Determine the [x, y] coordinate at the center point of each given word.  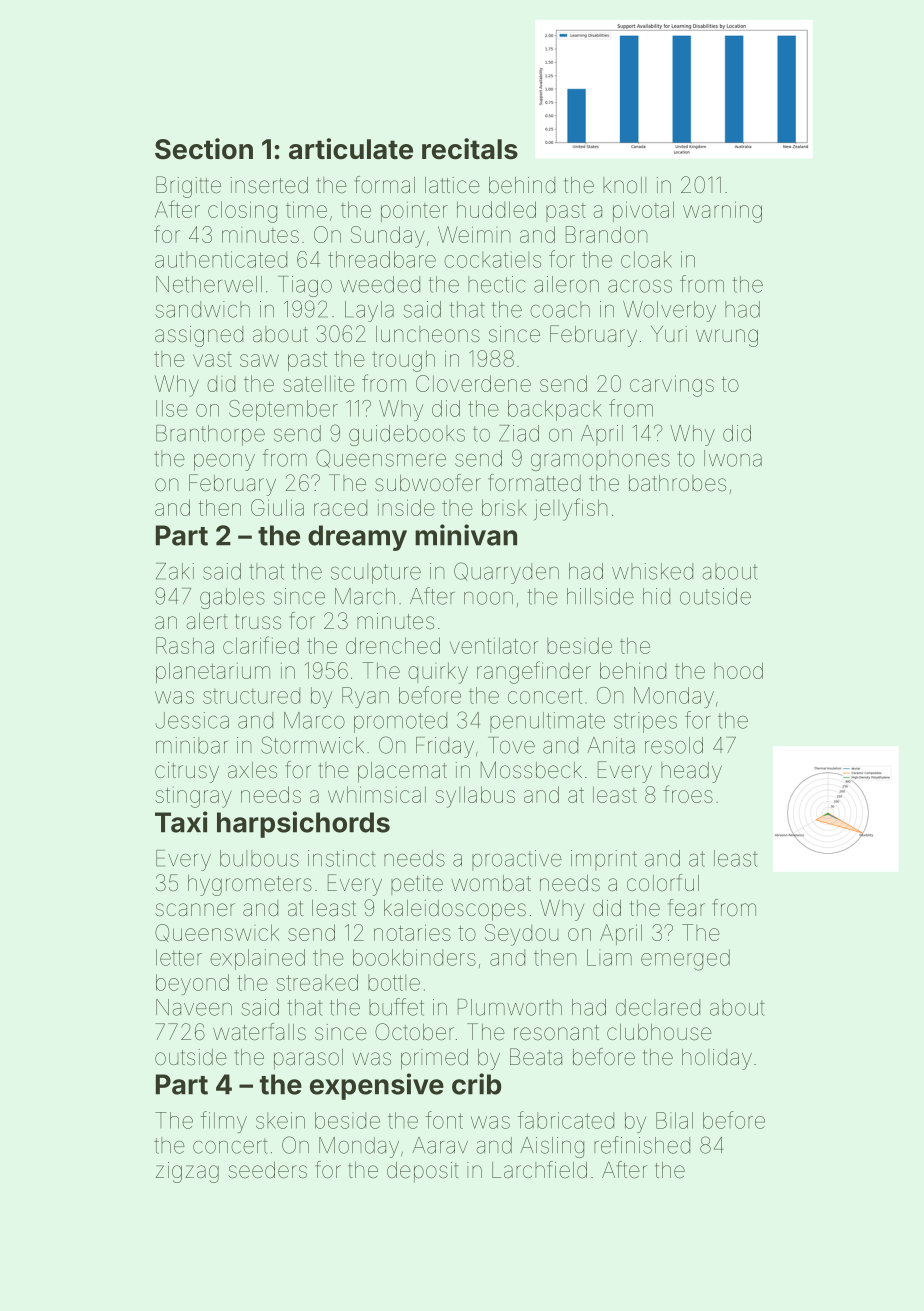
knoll [624, 185]
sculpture [376, 573]
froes [688, 794]
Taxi [181, 822]
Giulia [277, 507]
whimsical [377, 794]
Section [204, 149]
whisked [652, 571]
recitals [470, 149]
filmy [224, 1122]
